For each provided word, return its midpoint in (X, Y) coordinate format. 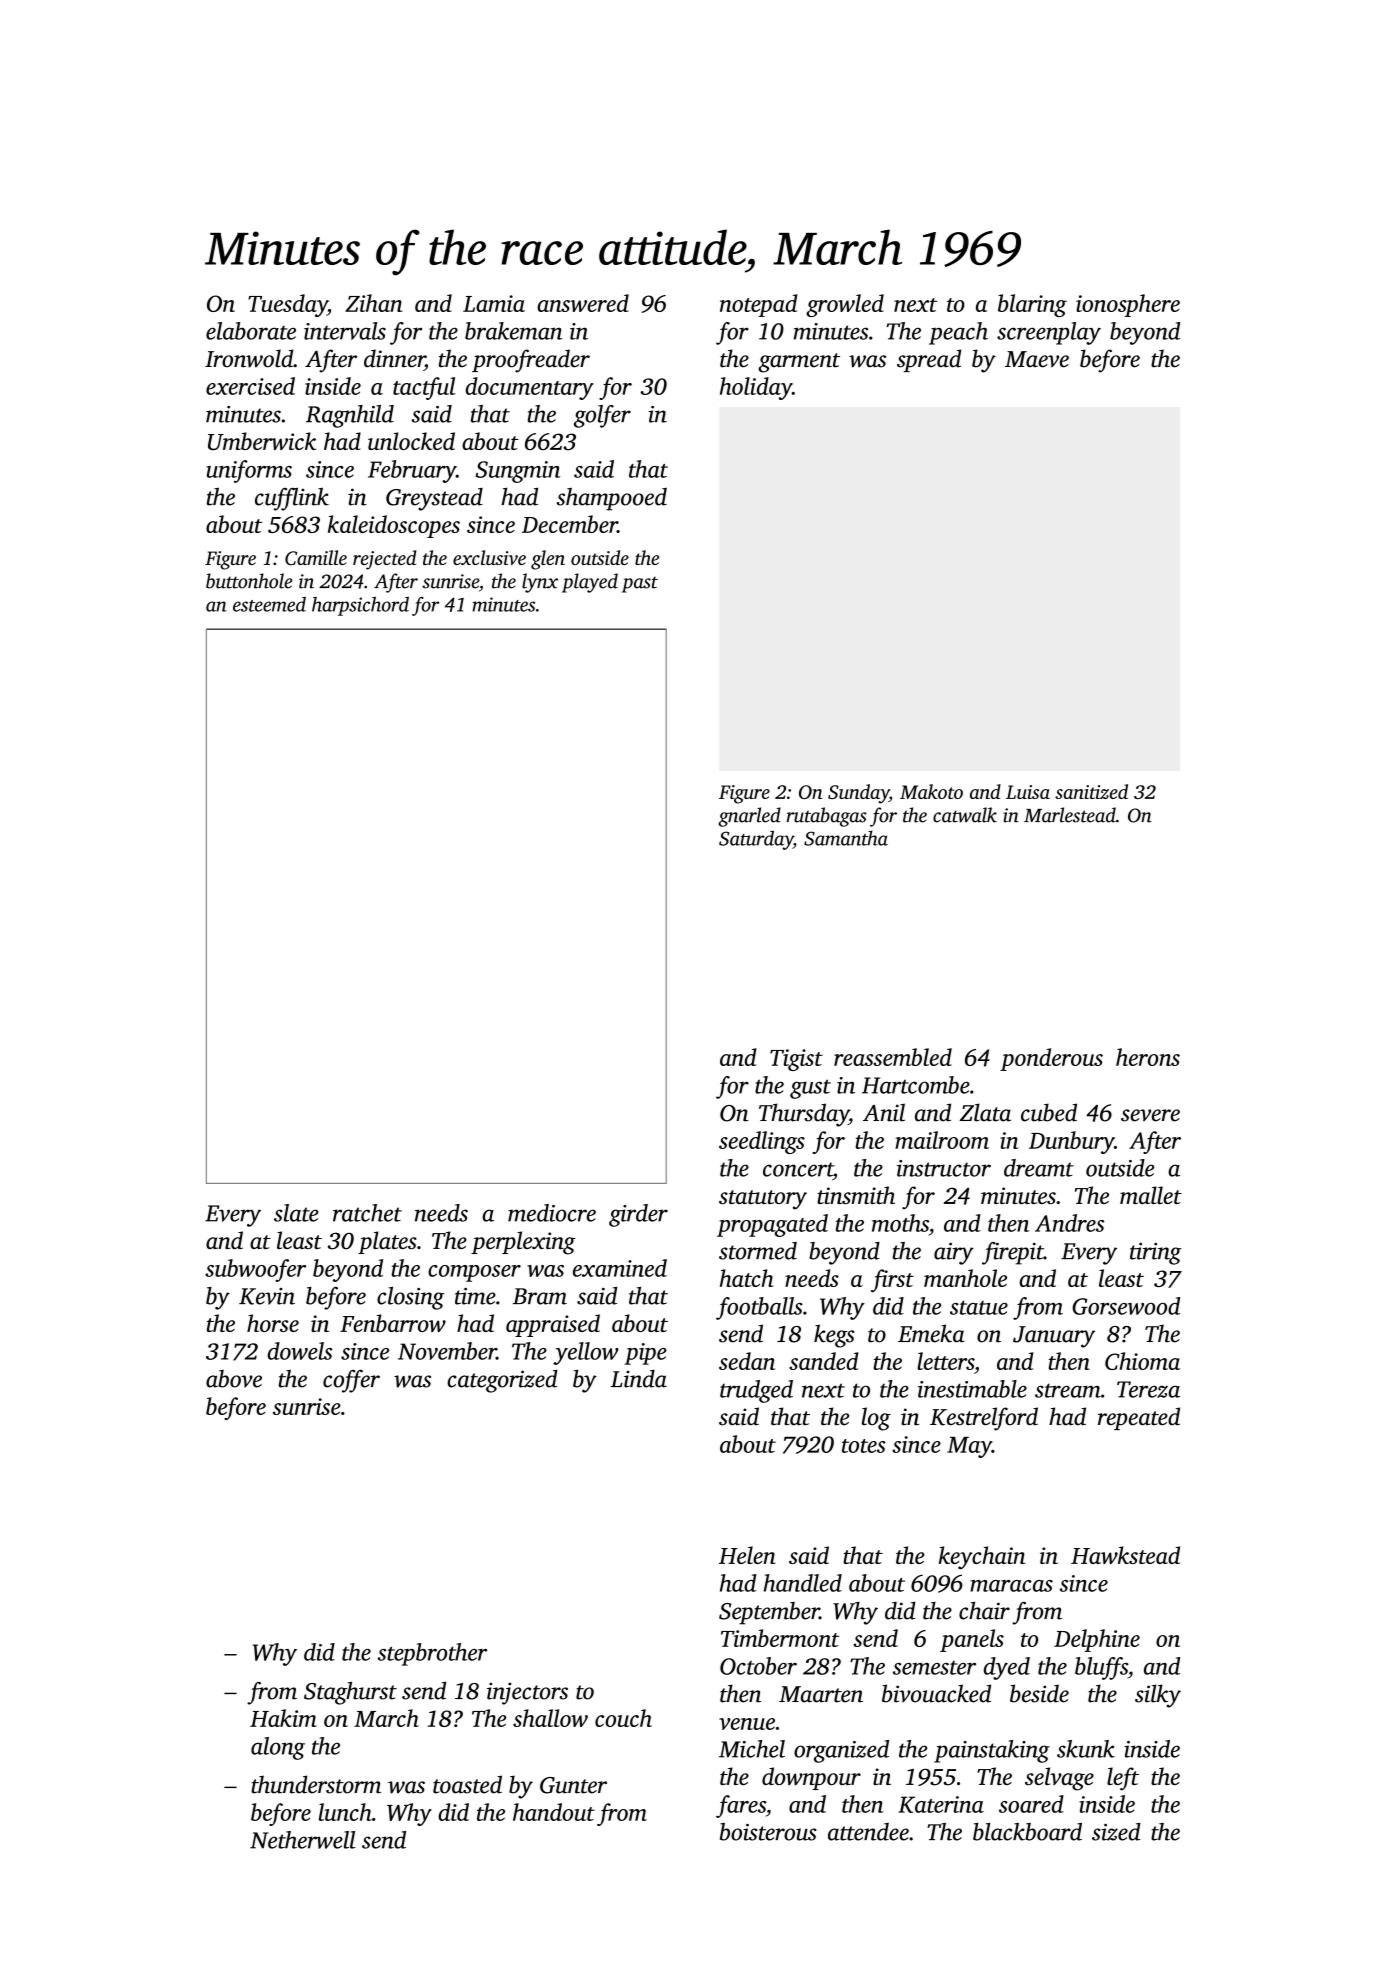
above (234, 1379)
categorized (502, 1381)
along (278, 1748)
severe (1150, 1115)
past (640, 584)
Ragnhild (350, 416)
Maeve (1037, 359)
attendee (868, 1832)
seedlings (762, 1142)
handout (554, 1812)
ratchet (367, 1213)
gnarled (749, 817)
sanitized (1091, 791)
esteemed (269, 604)
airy (954, 1254)
